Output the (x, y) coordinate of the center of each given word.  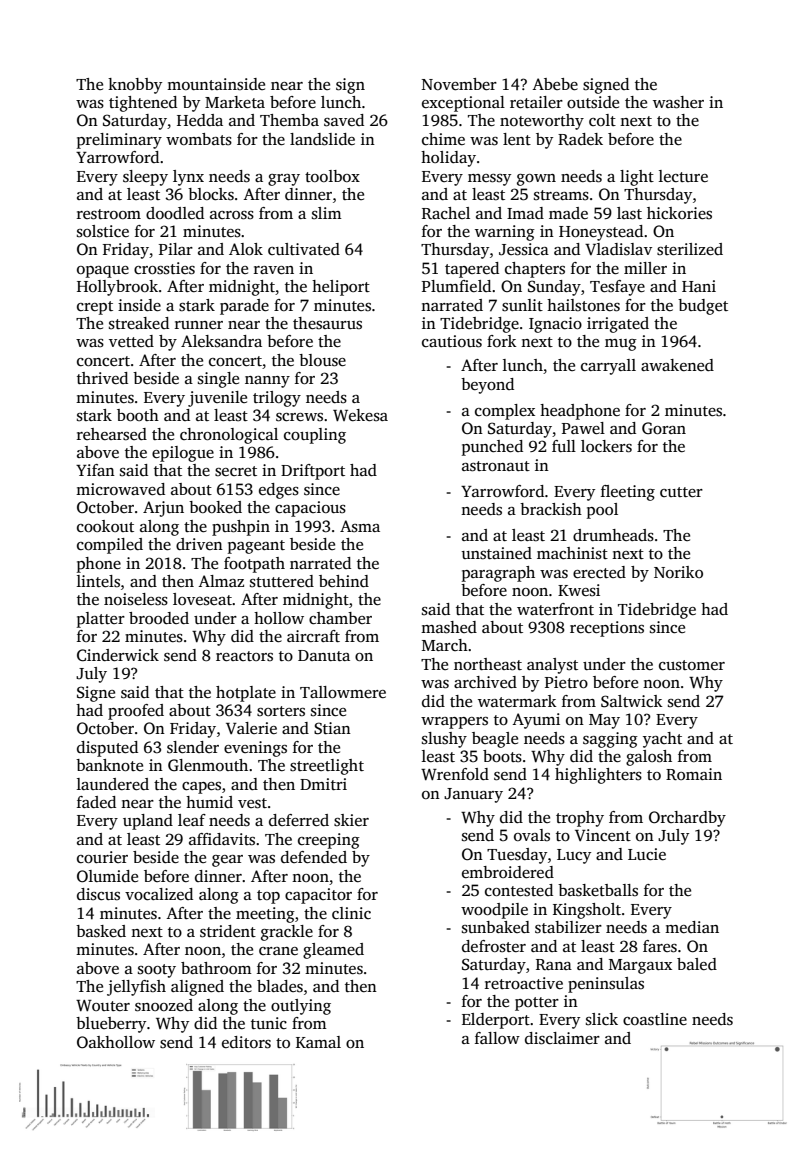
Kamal (318, 1042)
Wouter (103, 1005)
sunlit (522, 305)
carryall (608, 367)
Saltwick (632, 701)
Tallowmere (343, 692)
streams (561, 195)
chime (443, 139)
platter (101, 620)
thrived (102, 378)
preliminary (119, 141)
